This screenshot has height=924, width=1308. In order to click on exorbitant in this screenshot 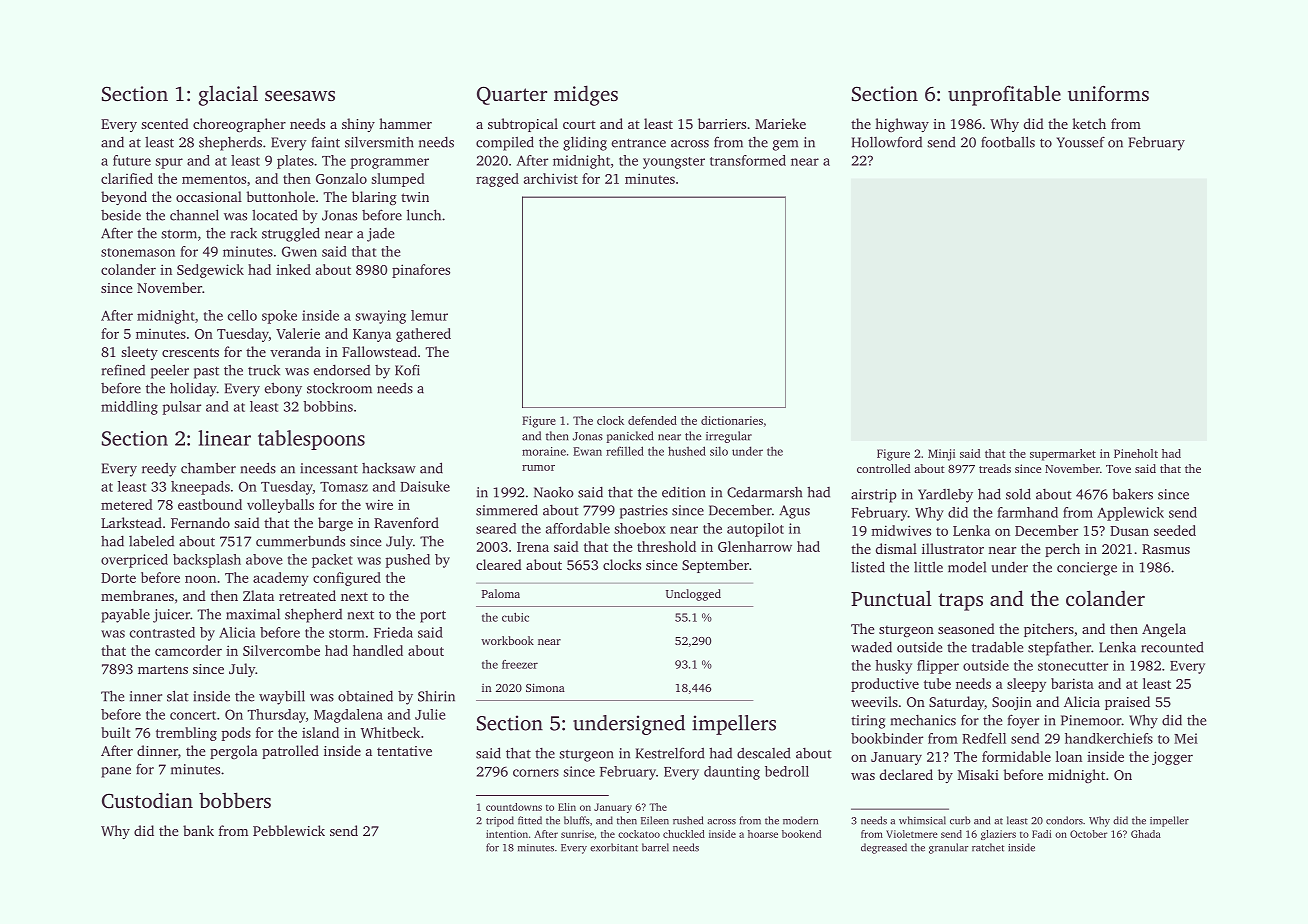, I will do `click(614, 847)`.
